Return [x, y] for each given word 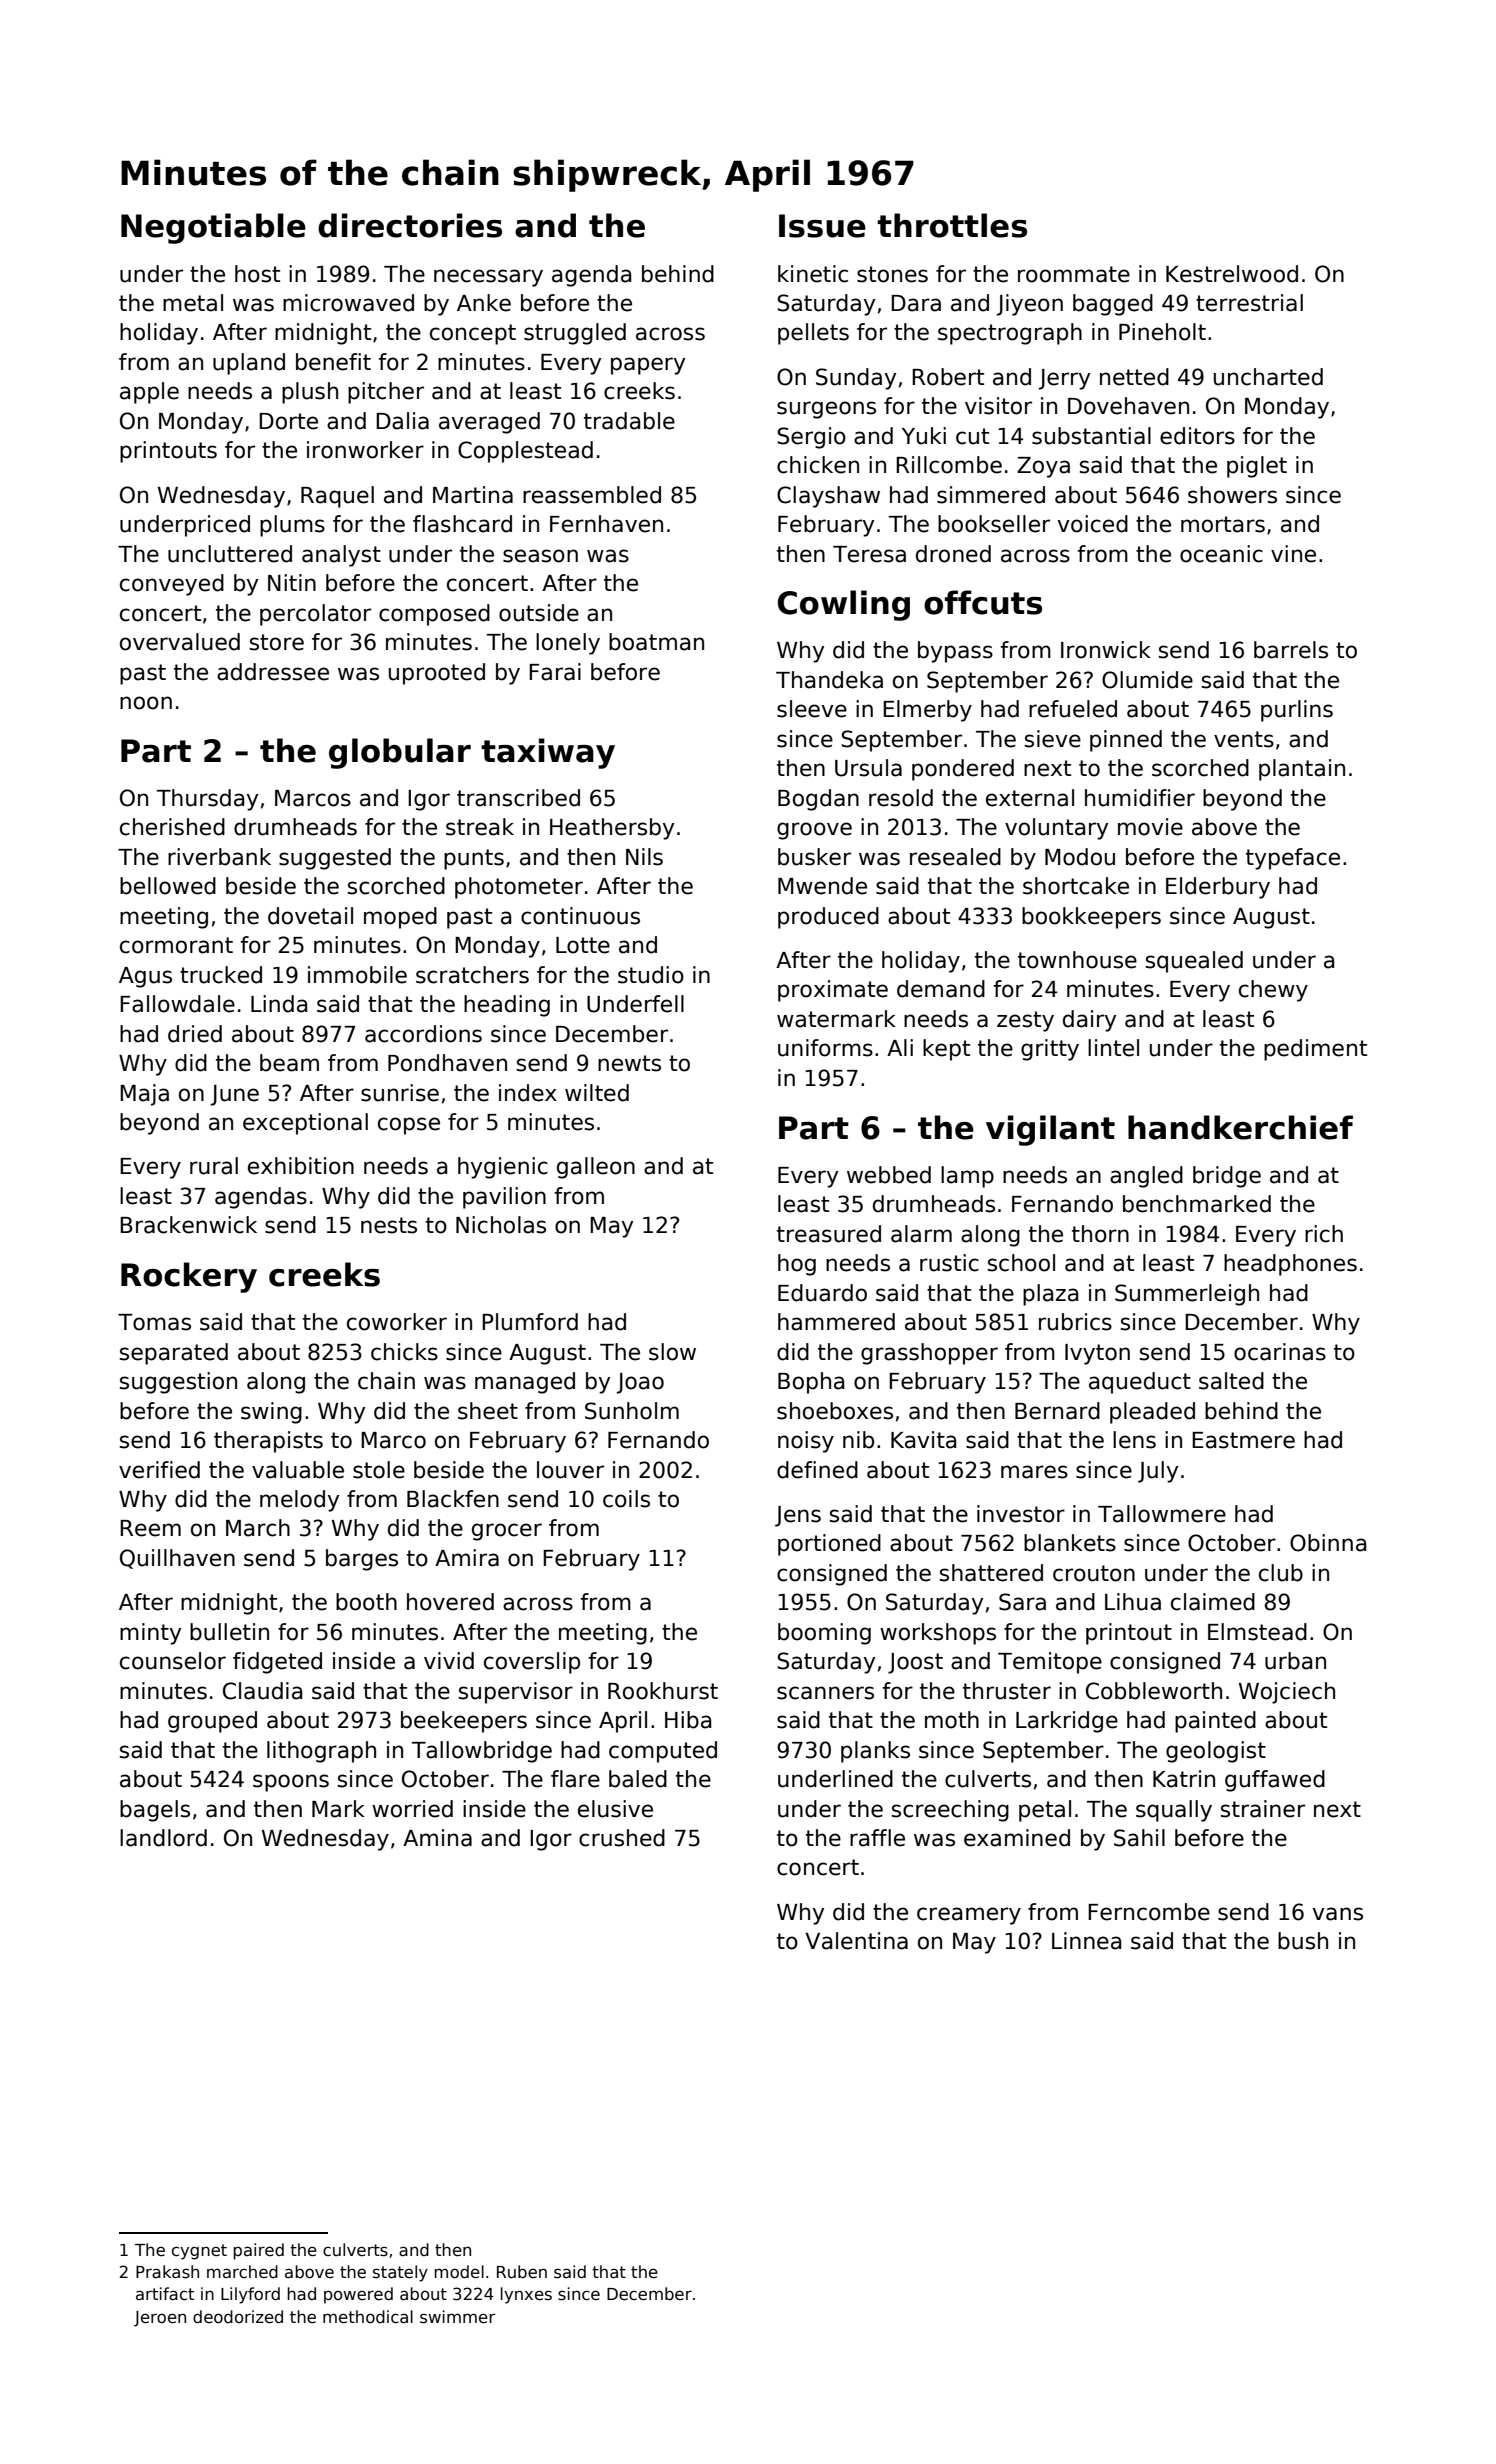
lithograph [321, 1752]
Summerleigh [1187, 1295]
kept [946, 1050]
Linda [279, 1004]
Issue [822, 226]
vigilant [1050, 1130]
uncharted [1268, 377]
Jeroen [160, 2319]
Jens [798, 1516]
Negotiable [213, 228]
